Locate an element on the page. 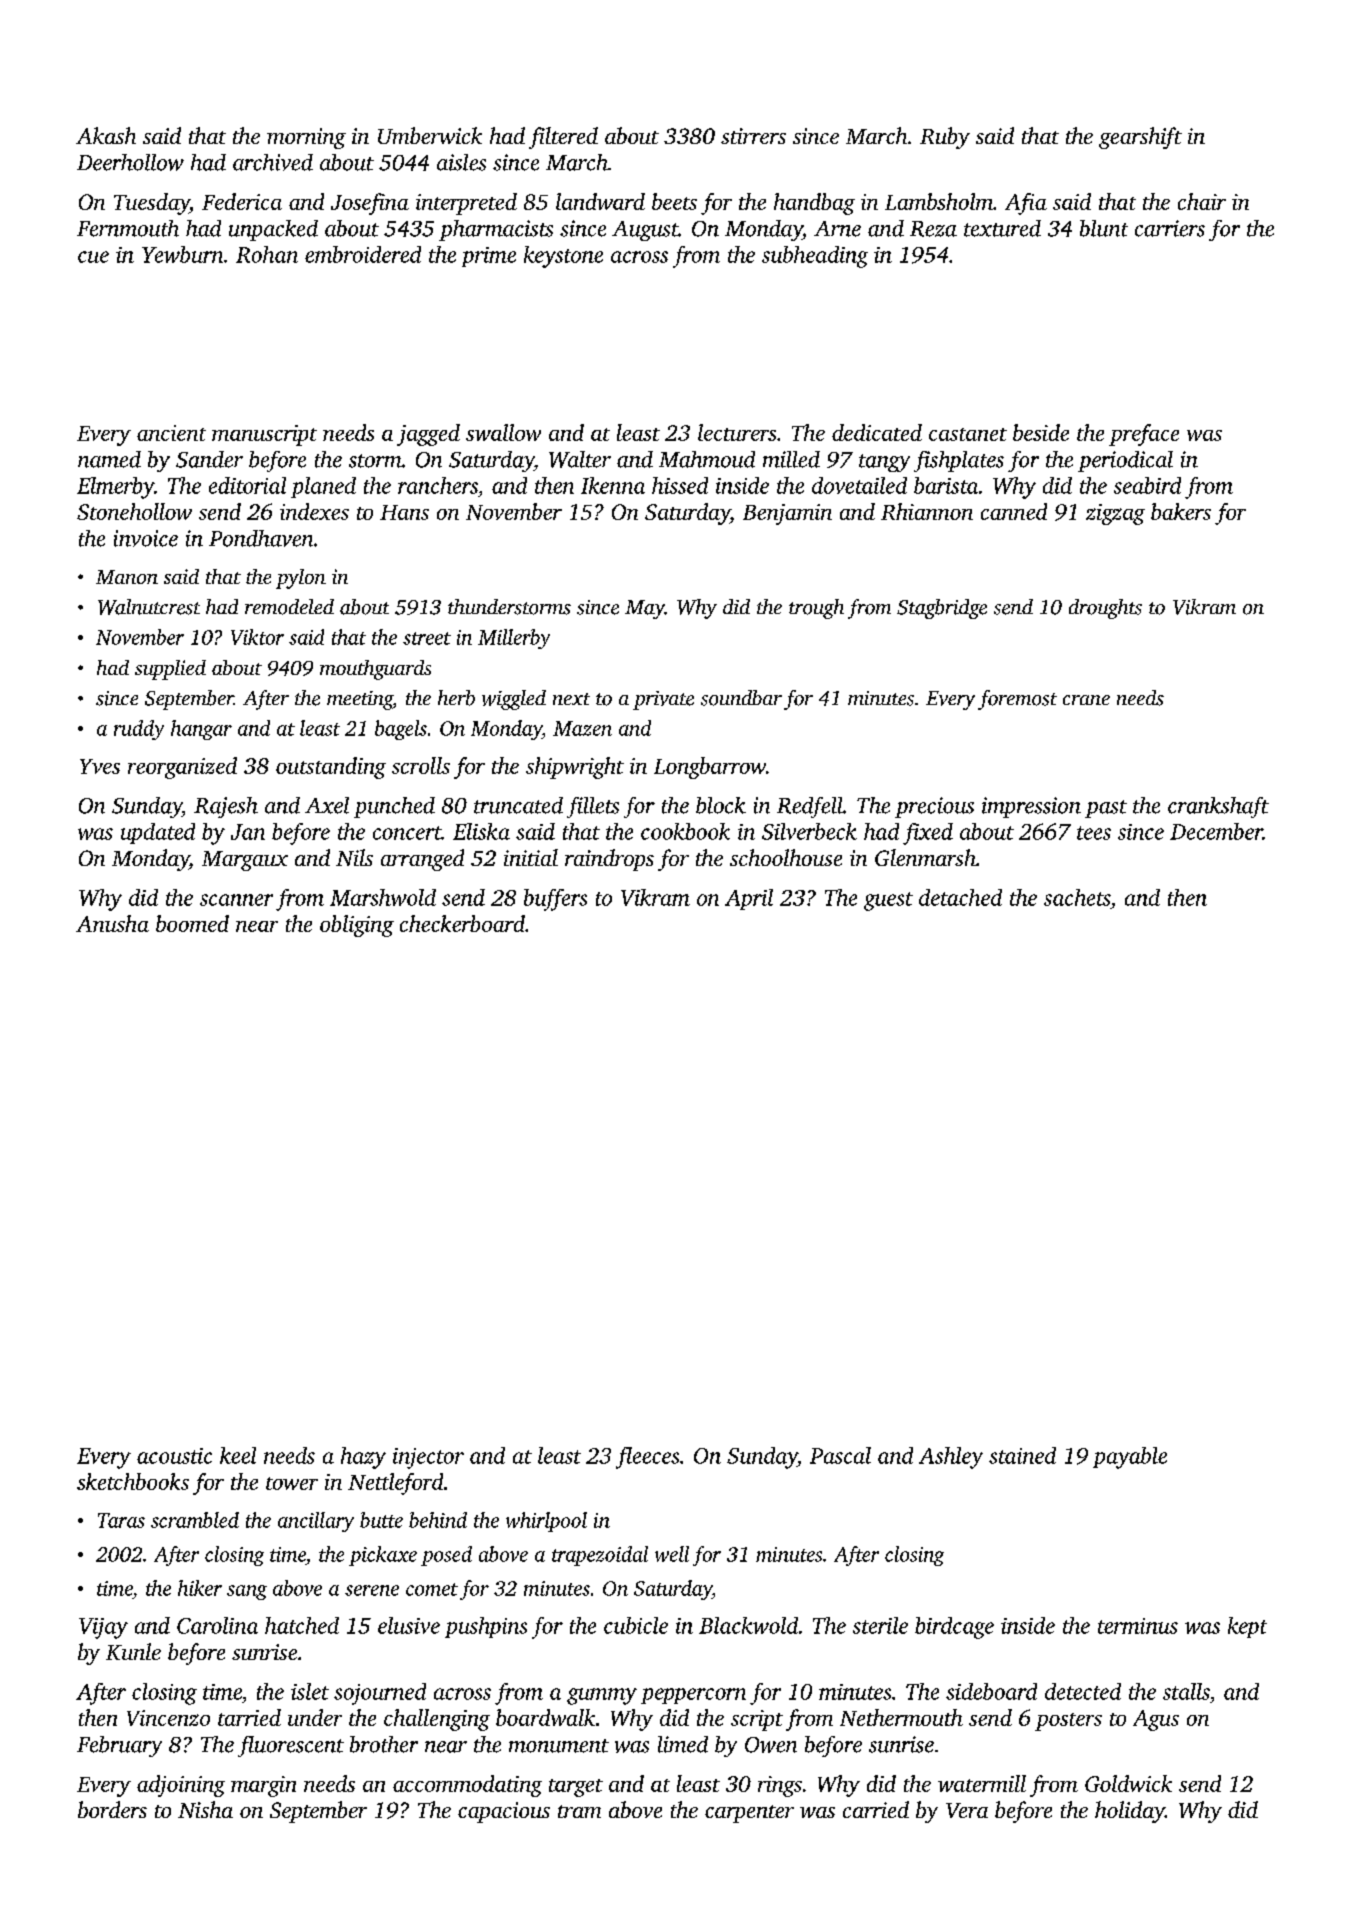 The image size is (1353, 1913). bakers is located at coordinates (1181, 511).
